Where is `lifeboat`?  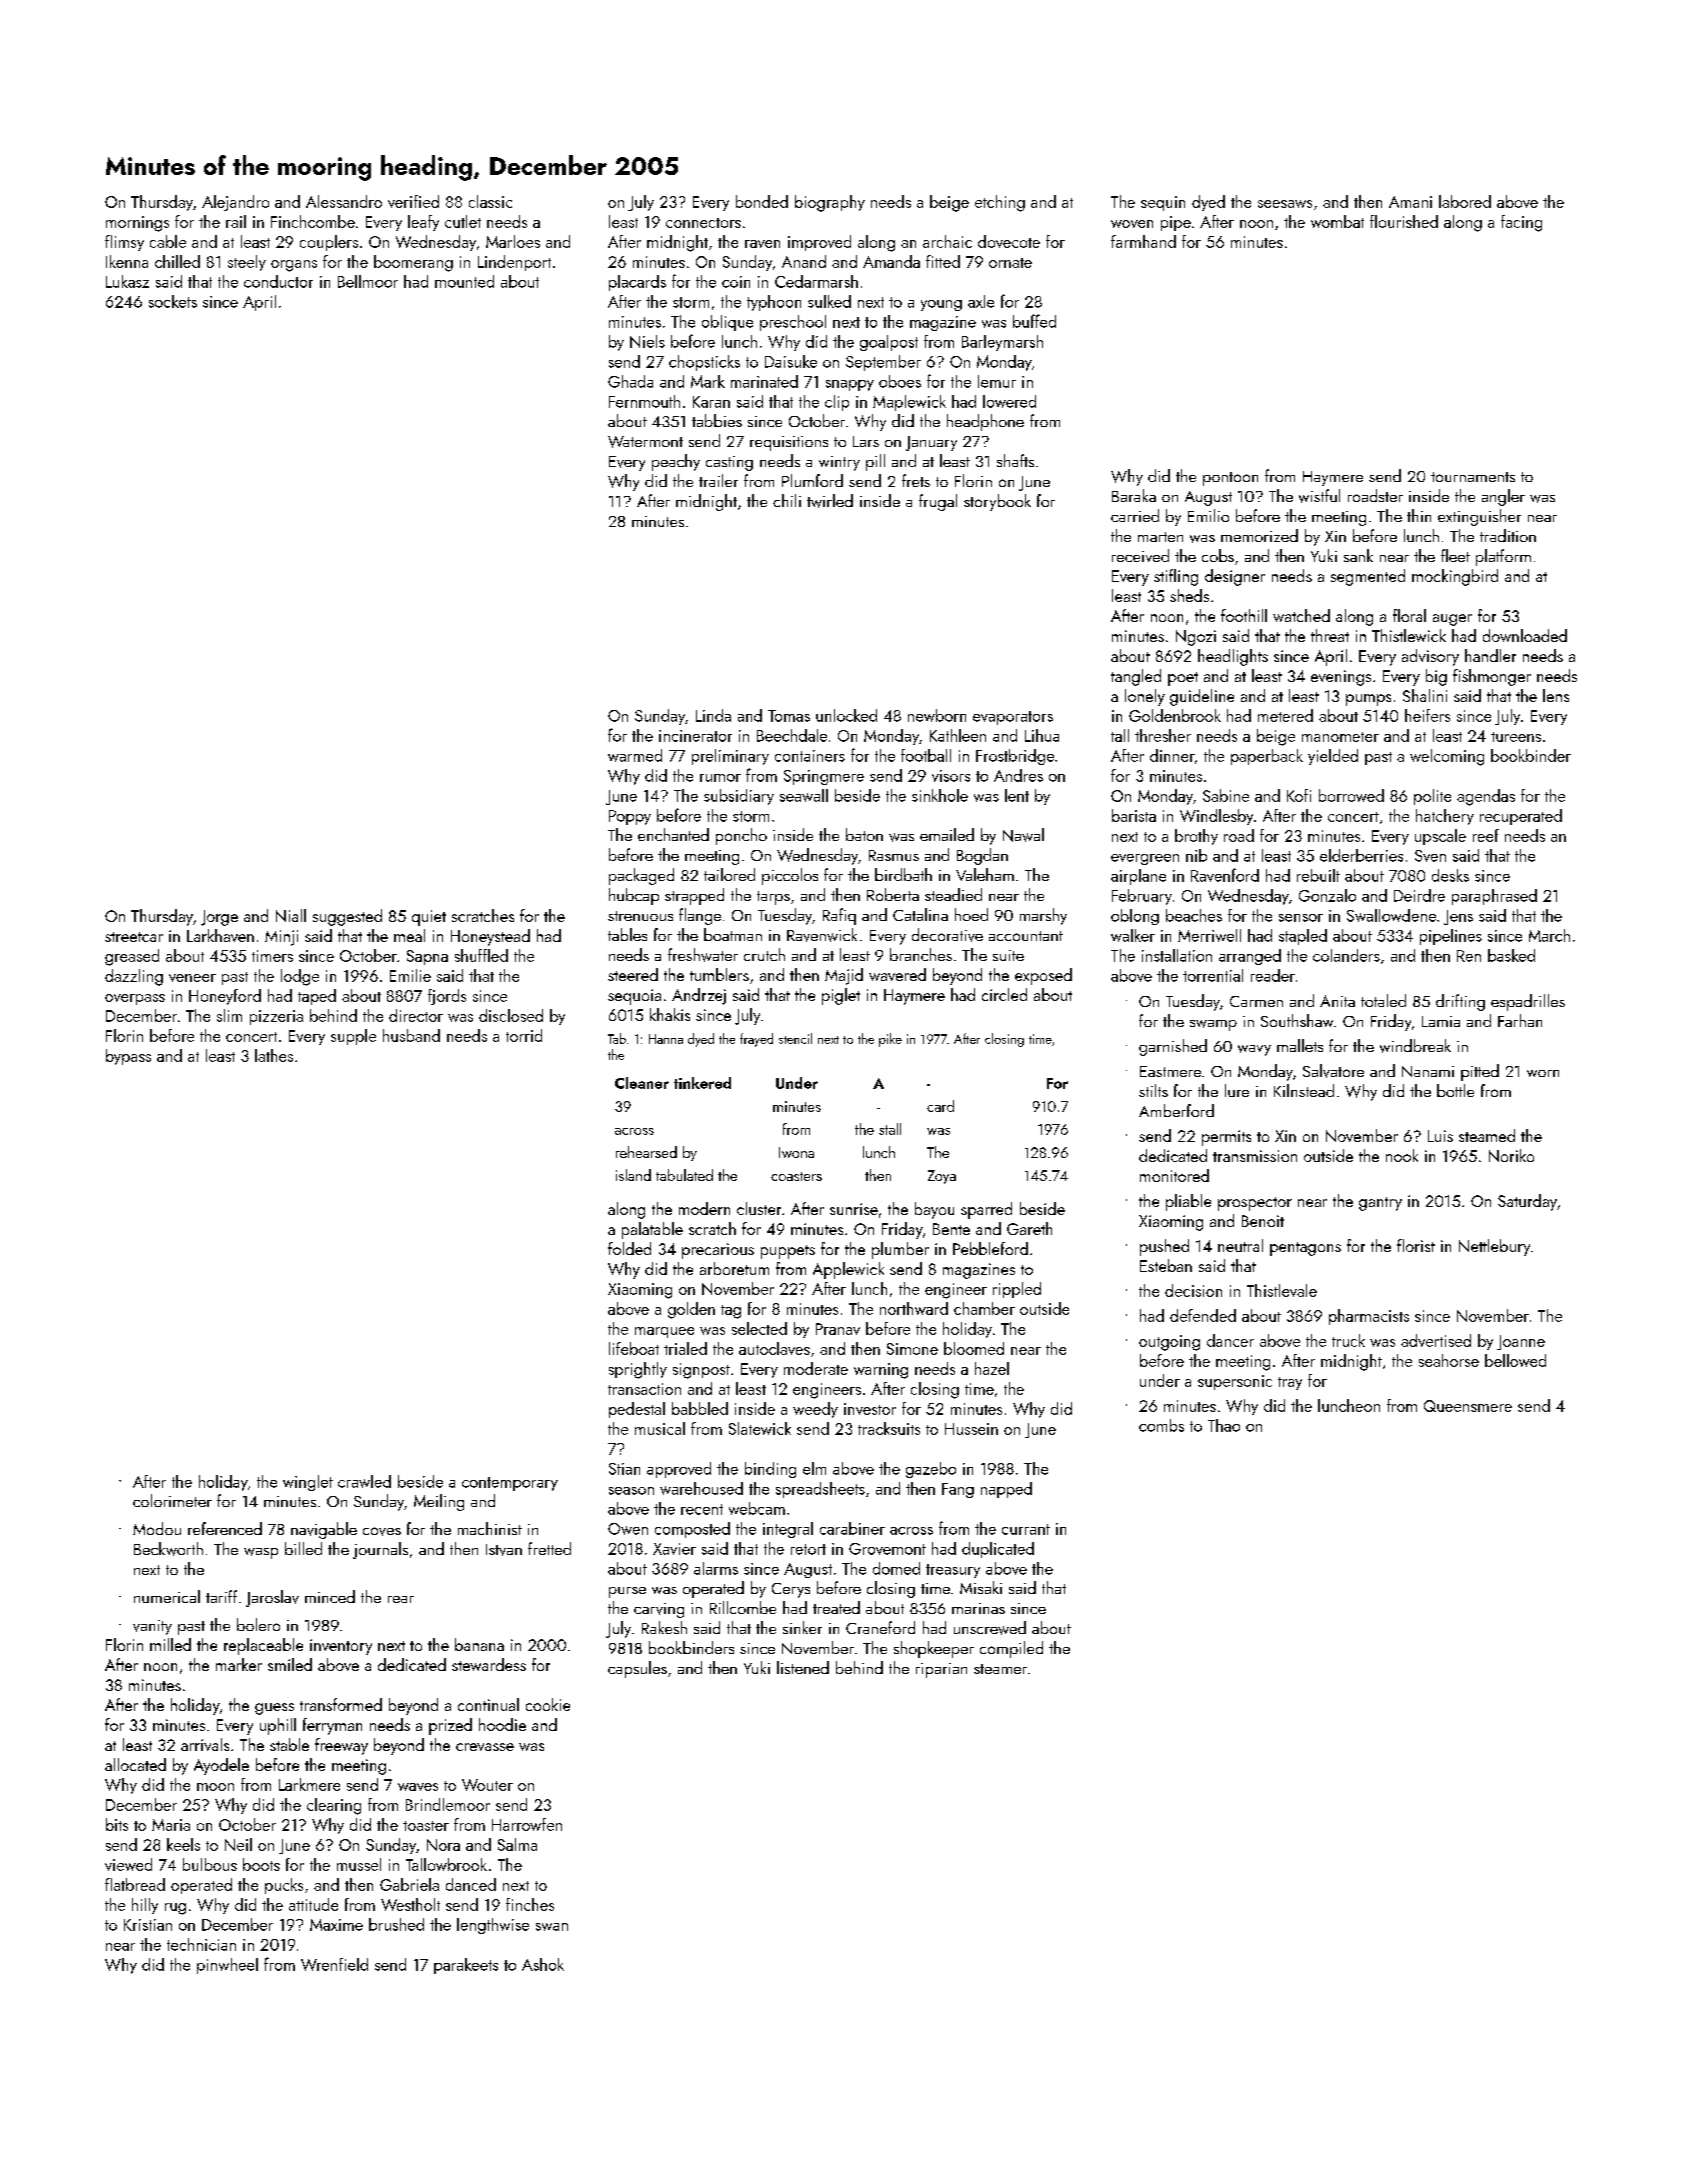 lifeboat is located at coordinates (634, 1348).
